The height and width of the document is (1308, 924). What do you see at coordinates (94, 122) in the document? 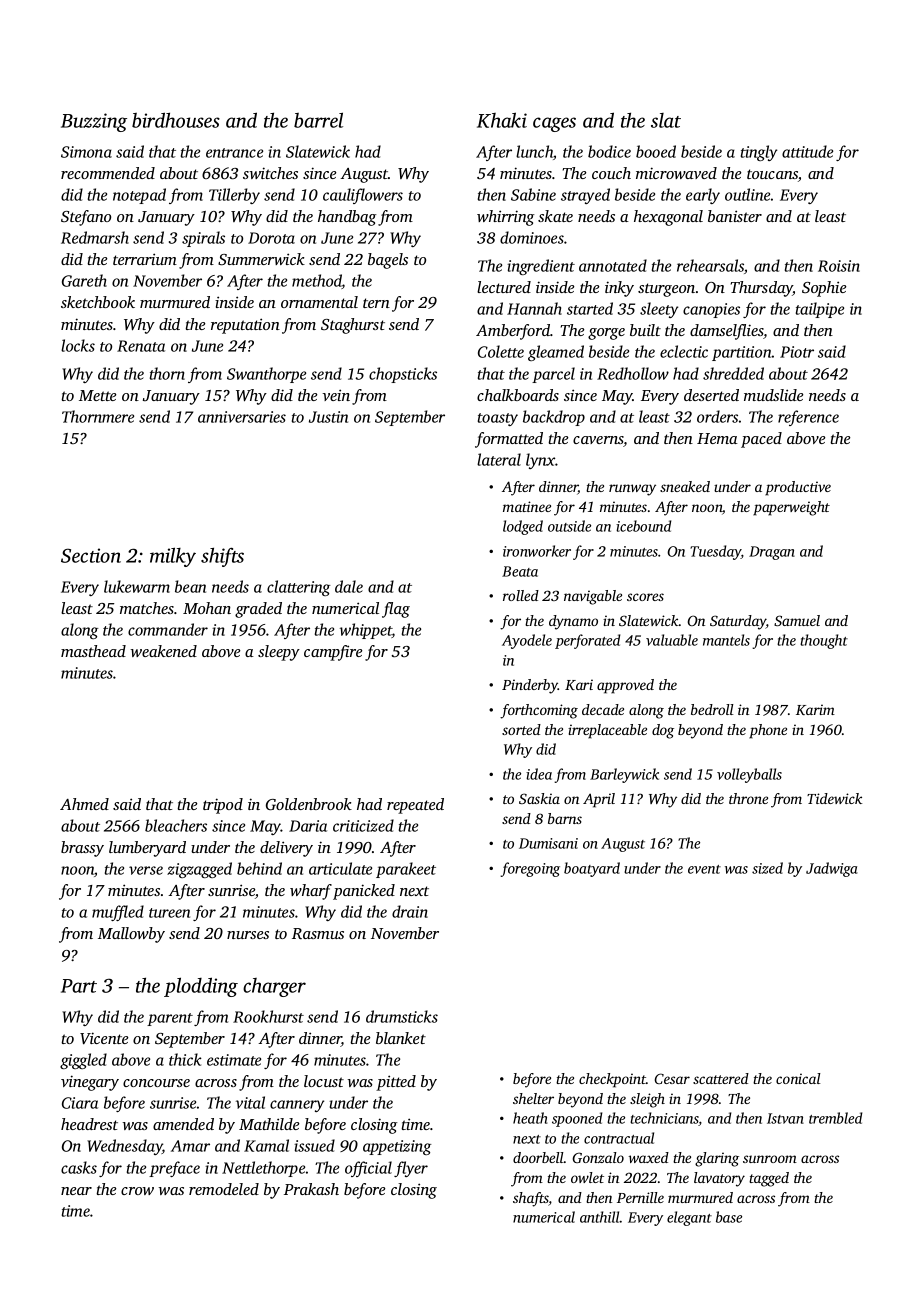
I see `Buzzing` at bounding box center [94, 122].
